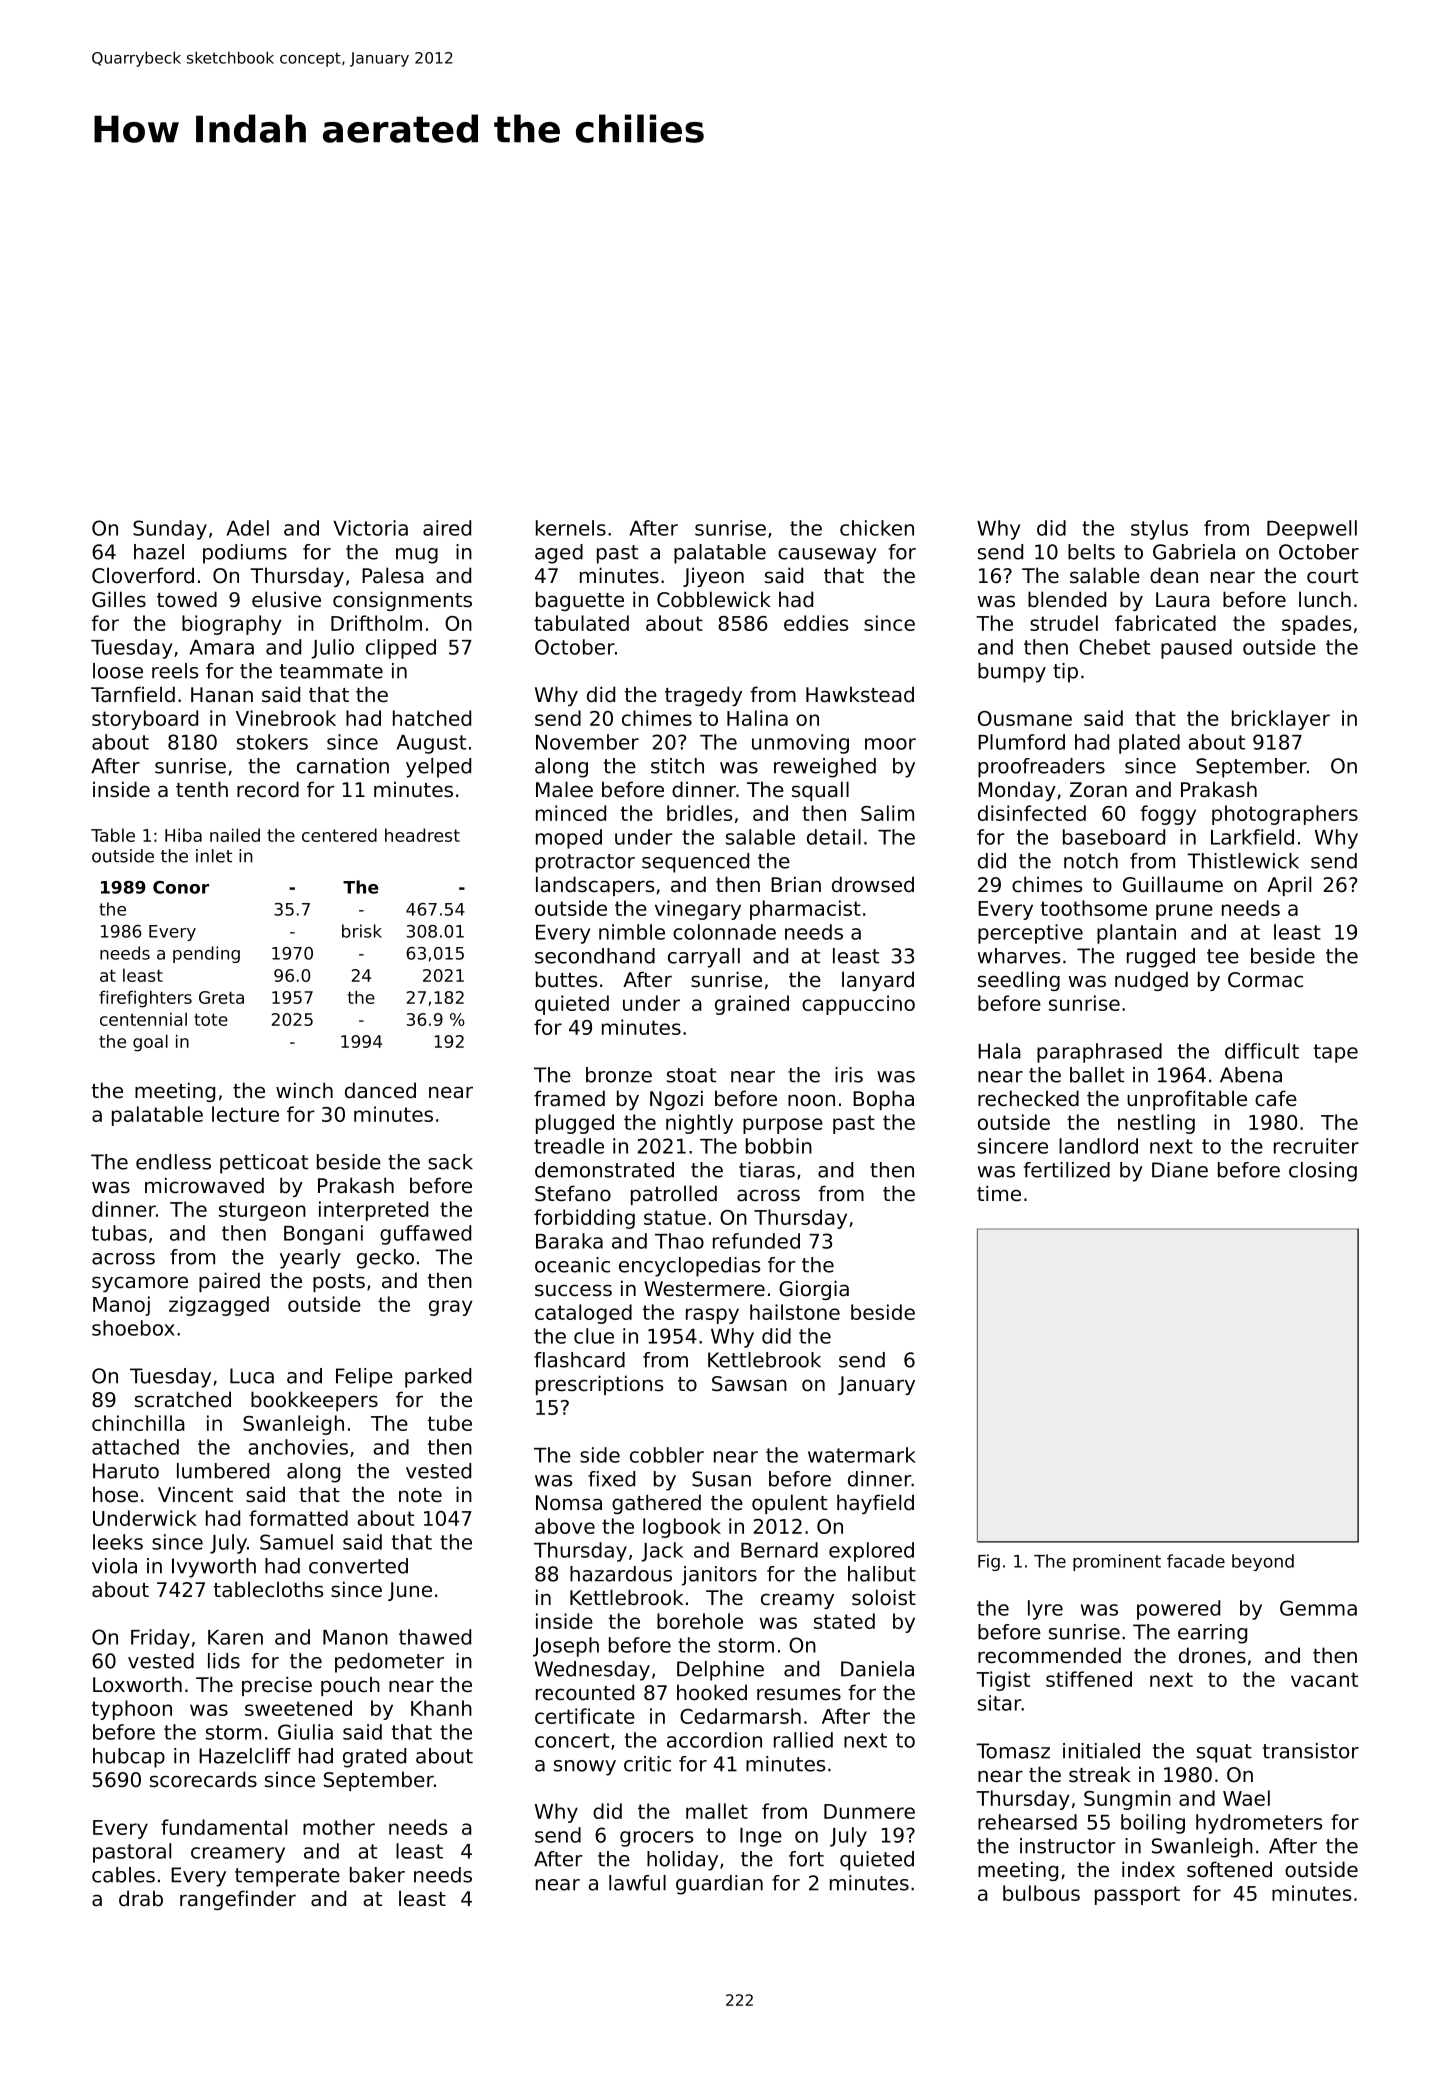  Describe the element at coordinates (129, 1758) in the screenshot. I see `hubcap` at that location.
